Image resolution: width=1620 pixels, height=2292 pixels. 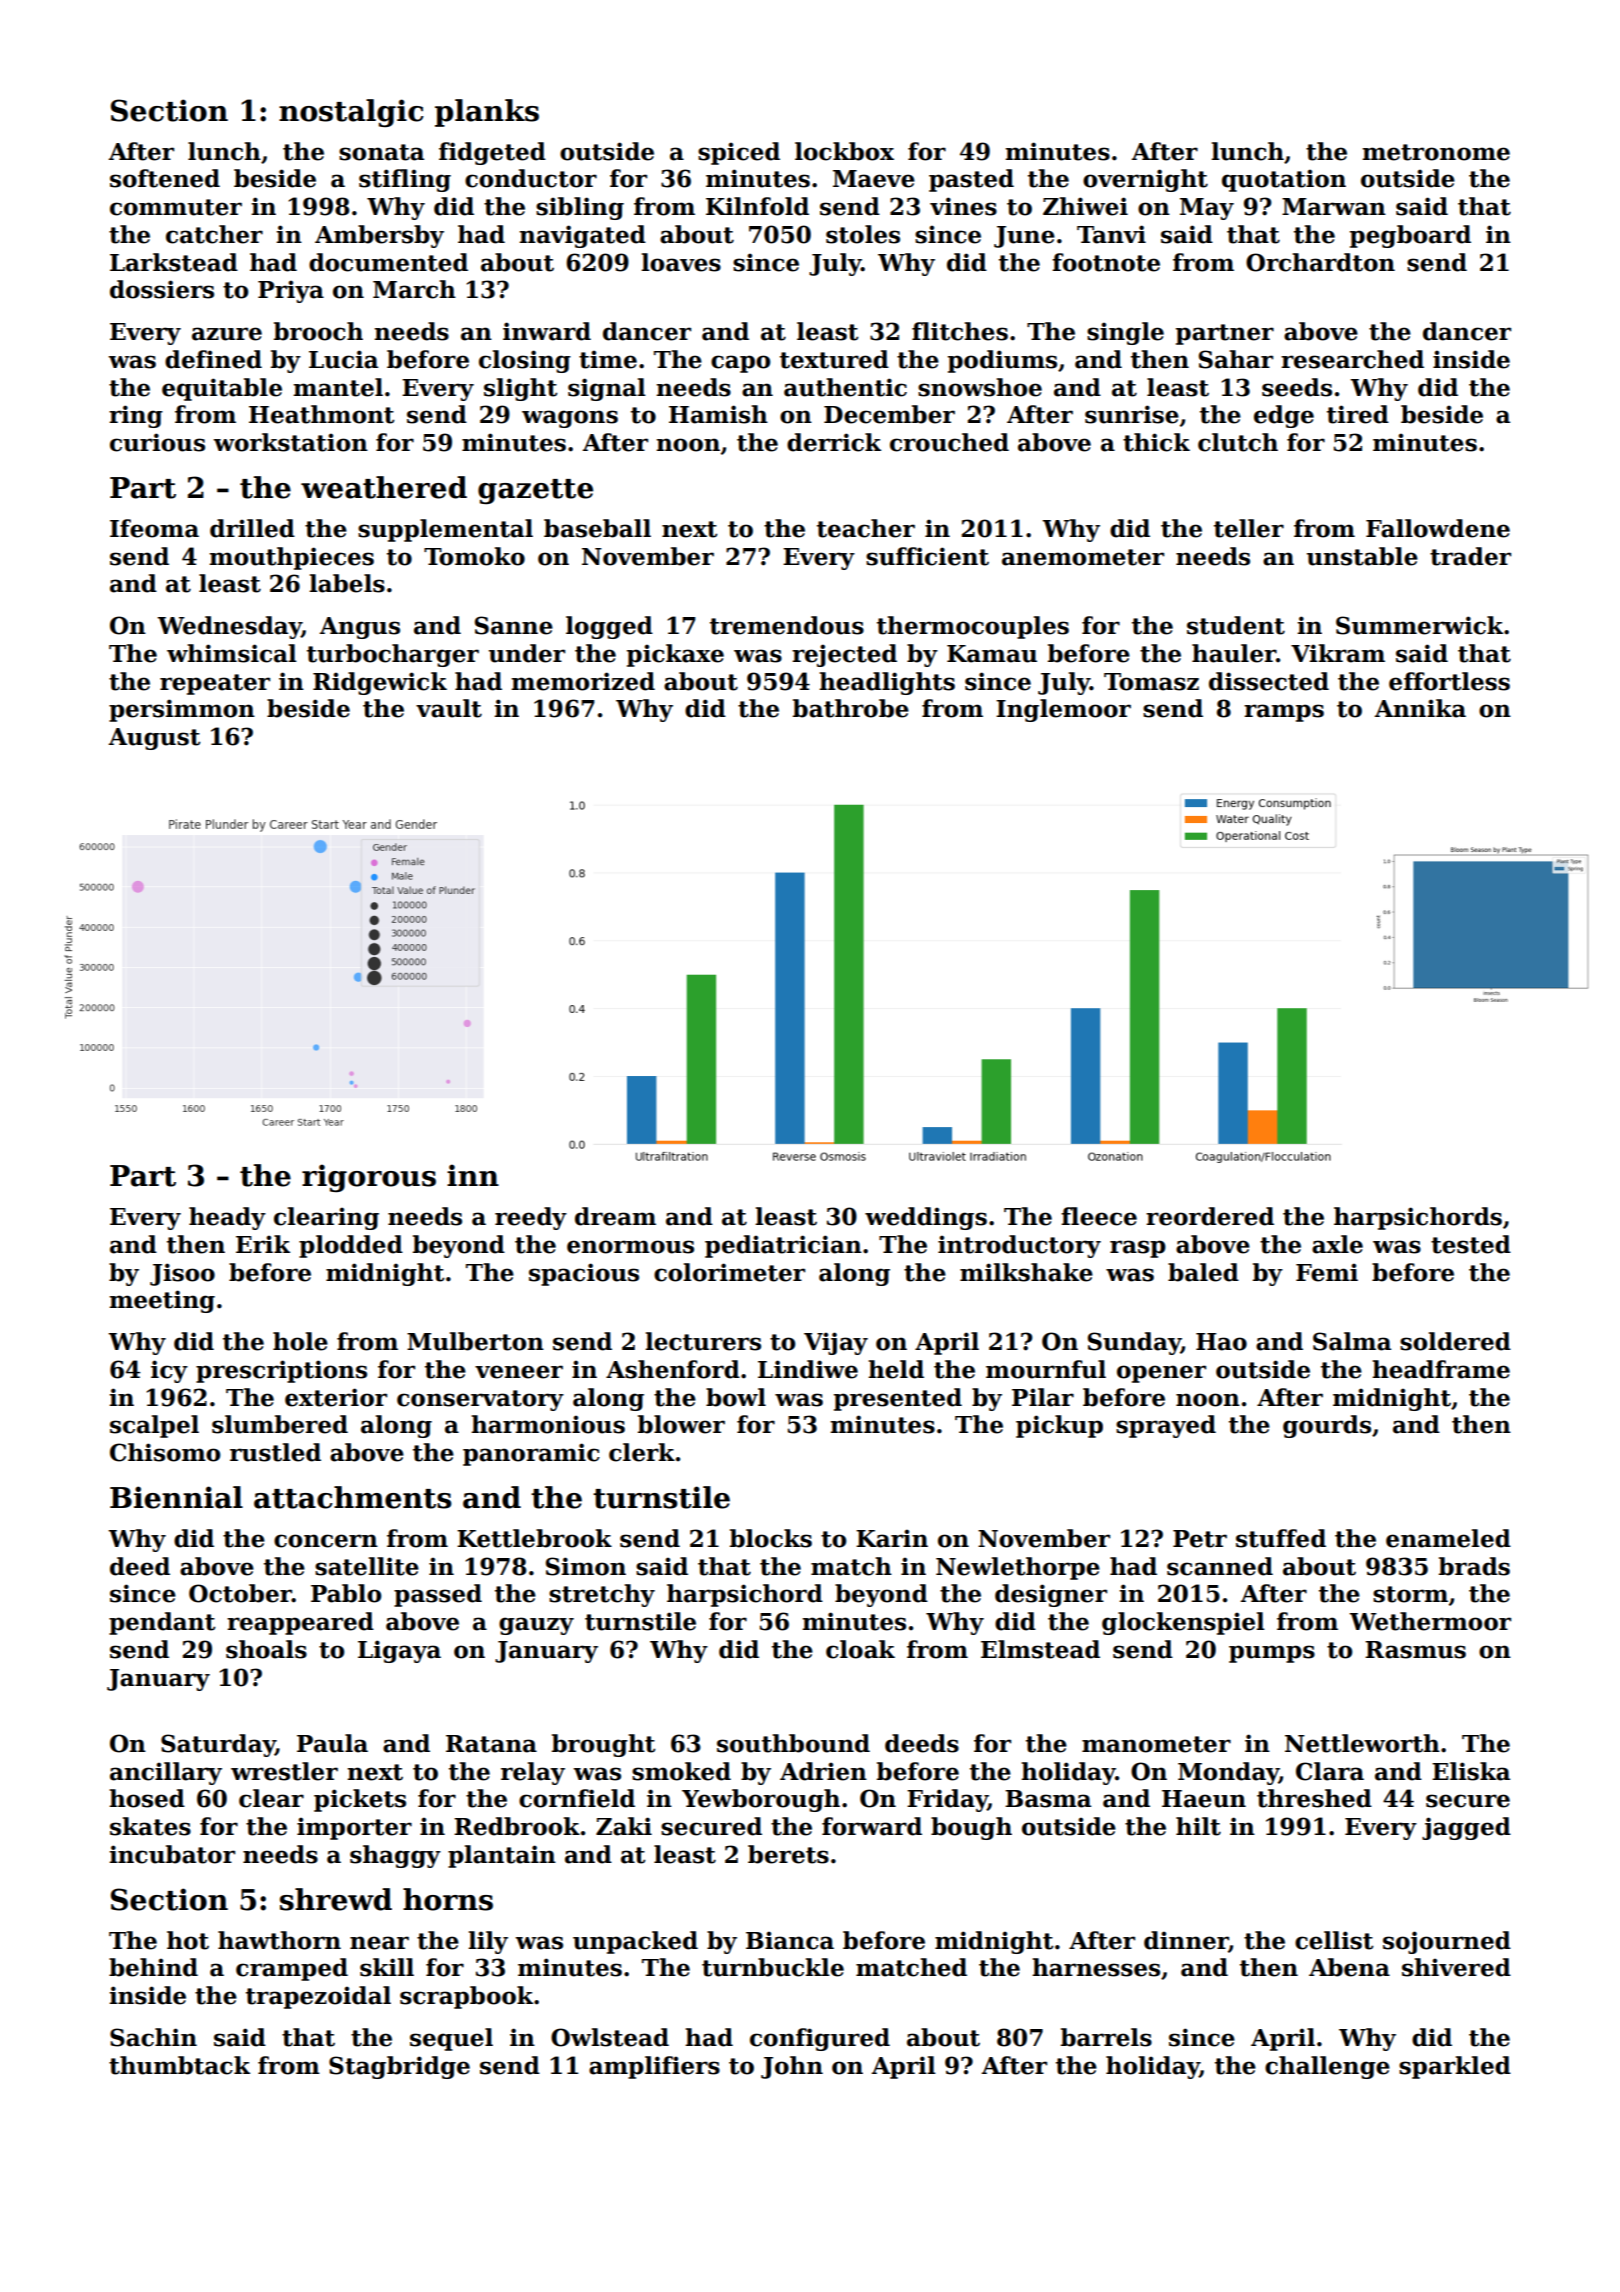 What do you see at coordinates (405, 180) in the page?
I see `stifling` at bounding box center [405, 180].
